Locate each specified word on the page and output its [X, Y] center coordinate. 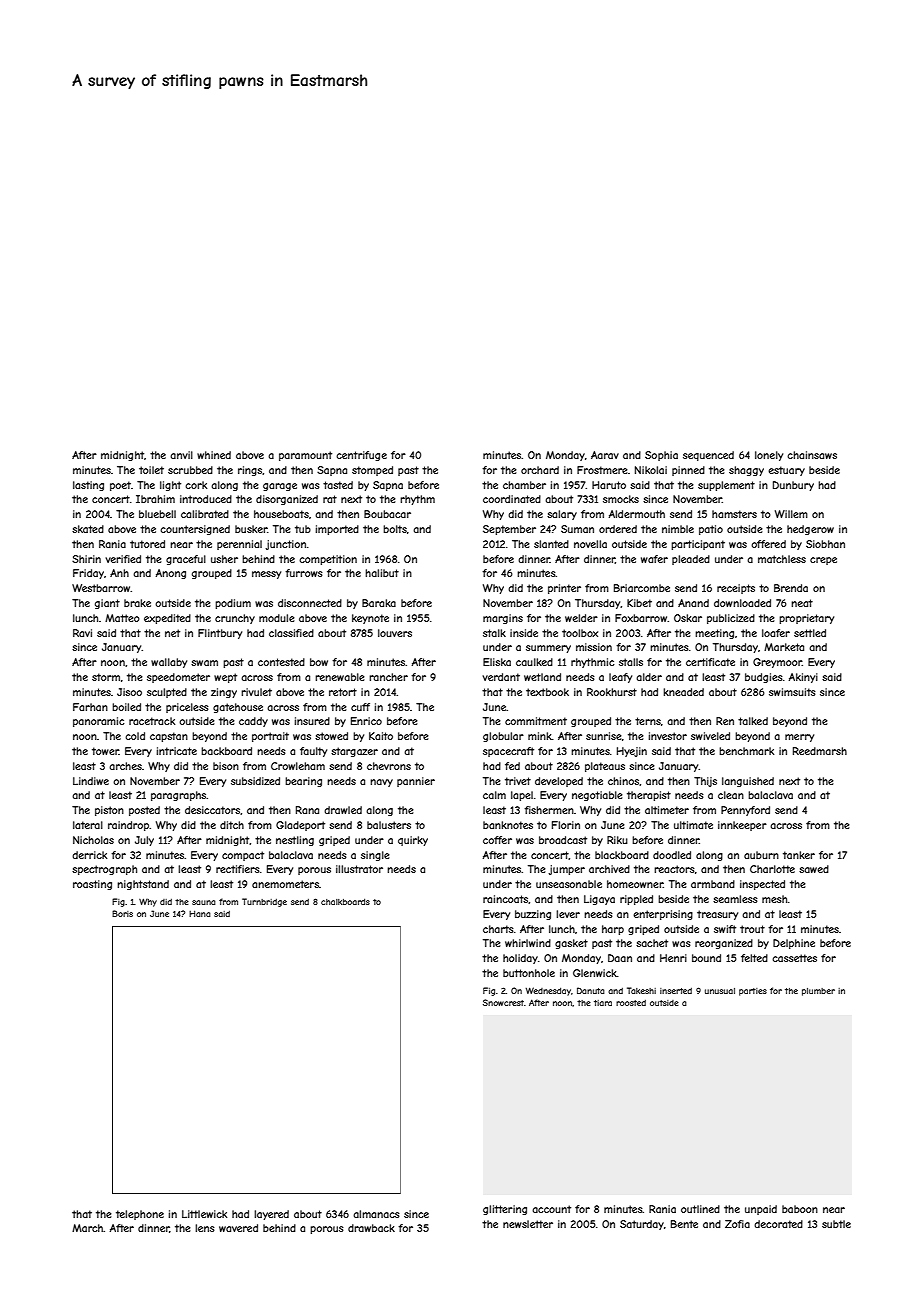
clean [731, 795]
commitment [536, 721]
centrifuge [361, 456]
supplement [726, 486]
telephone [140, 1215]
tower [105, 751]
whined [214, 455]
